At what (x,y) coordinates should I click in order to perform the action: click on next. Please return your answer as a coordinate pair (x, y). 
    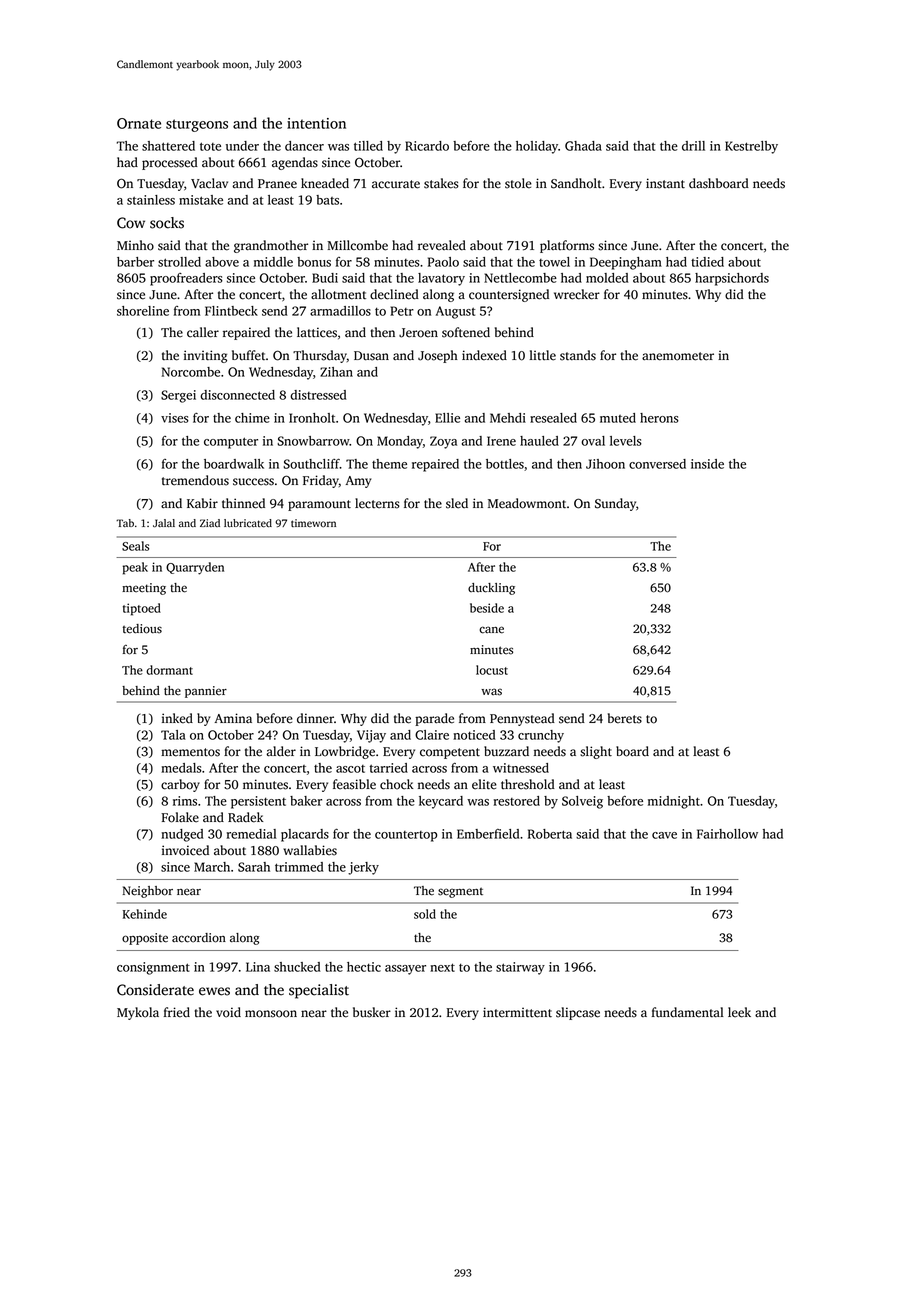
    Looking at the image, I should click on (442, 967).
